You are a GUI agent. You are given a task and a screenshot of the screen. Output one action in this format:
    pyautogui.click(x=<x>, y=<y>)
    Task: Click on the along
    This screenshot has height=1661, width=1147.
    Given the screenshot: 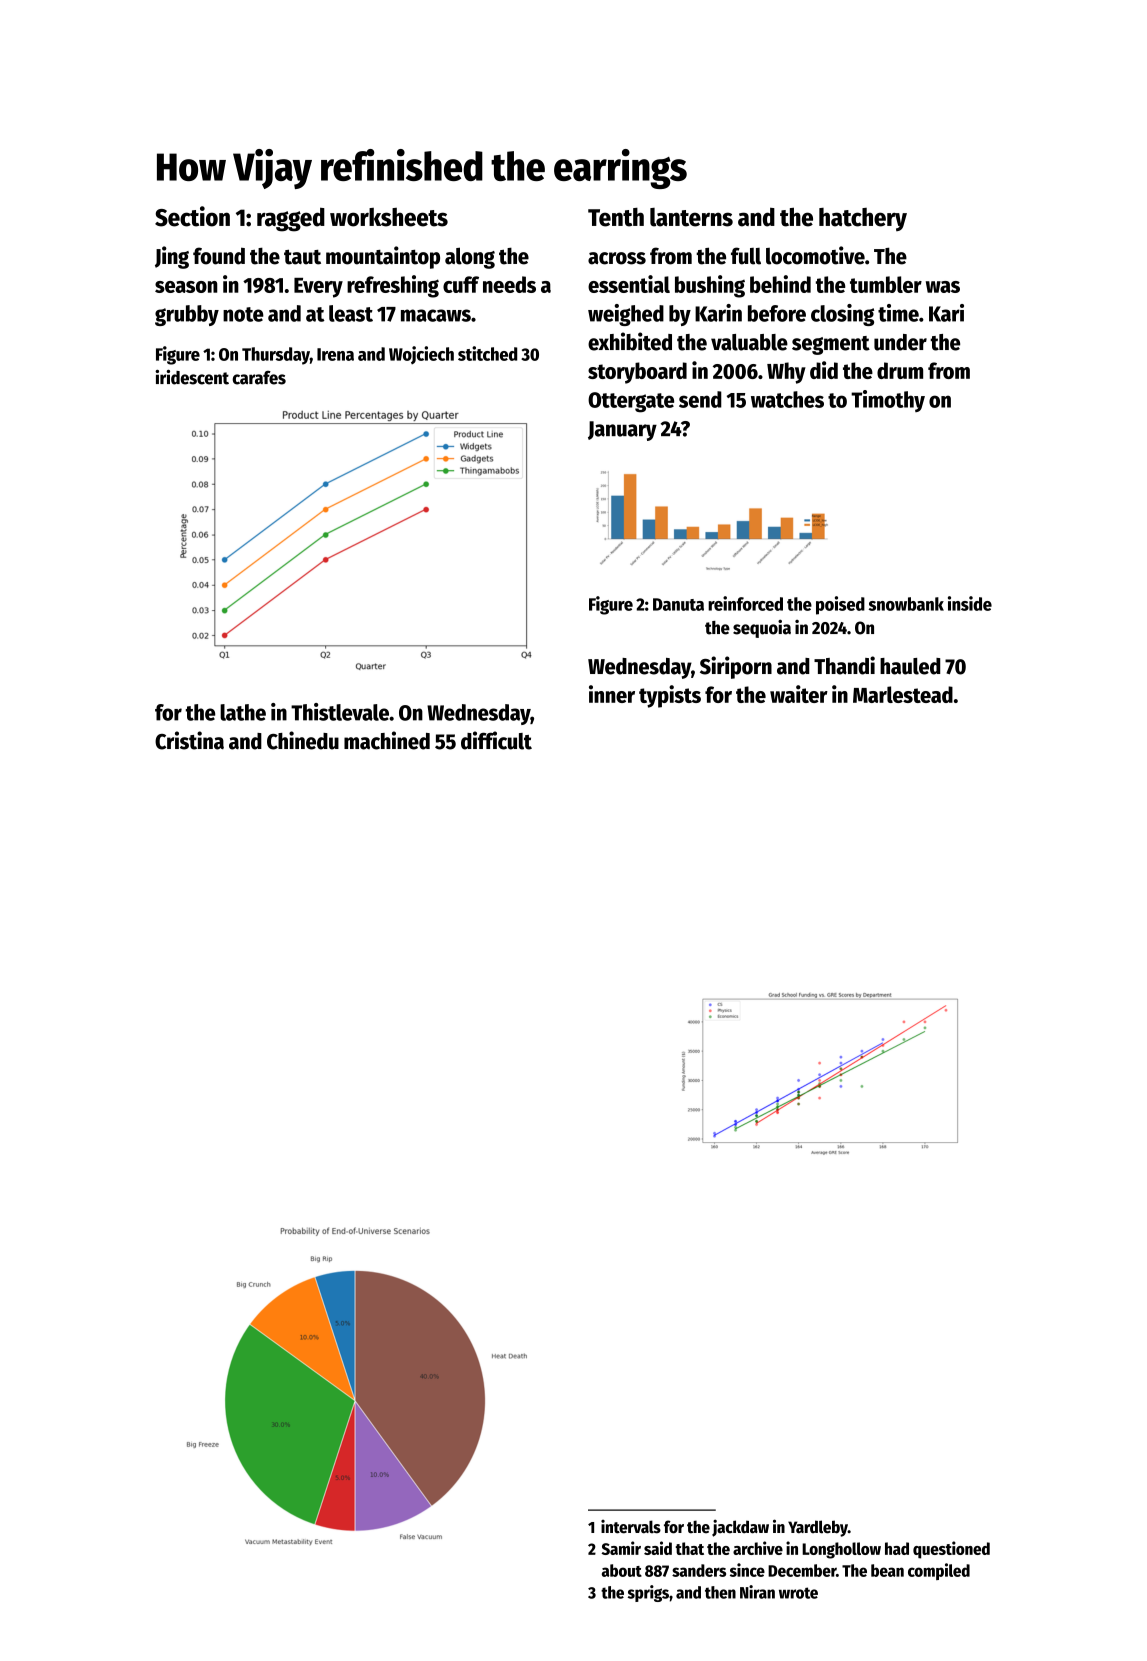 What is the action you would take?
    pyautogui.click(x=470, y=258)
